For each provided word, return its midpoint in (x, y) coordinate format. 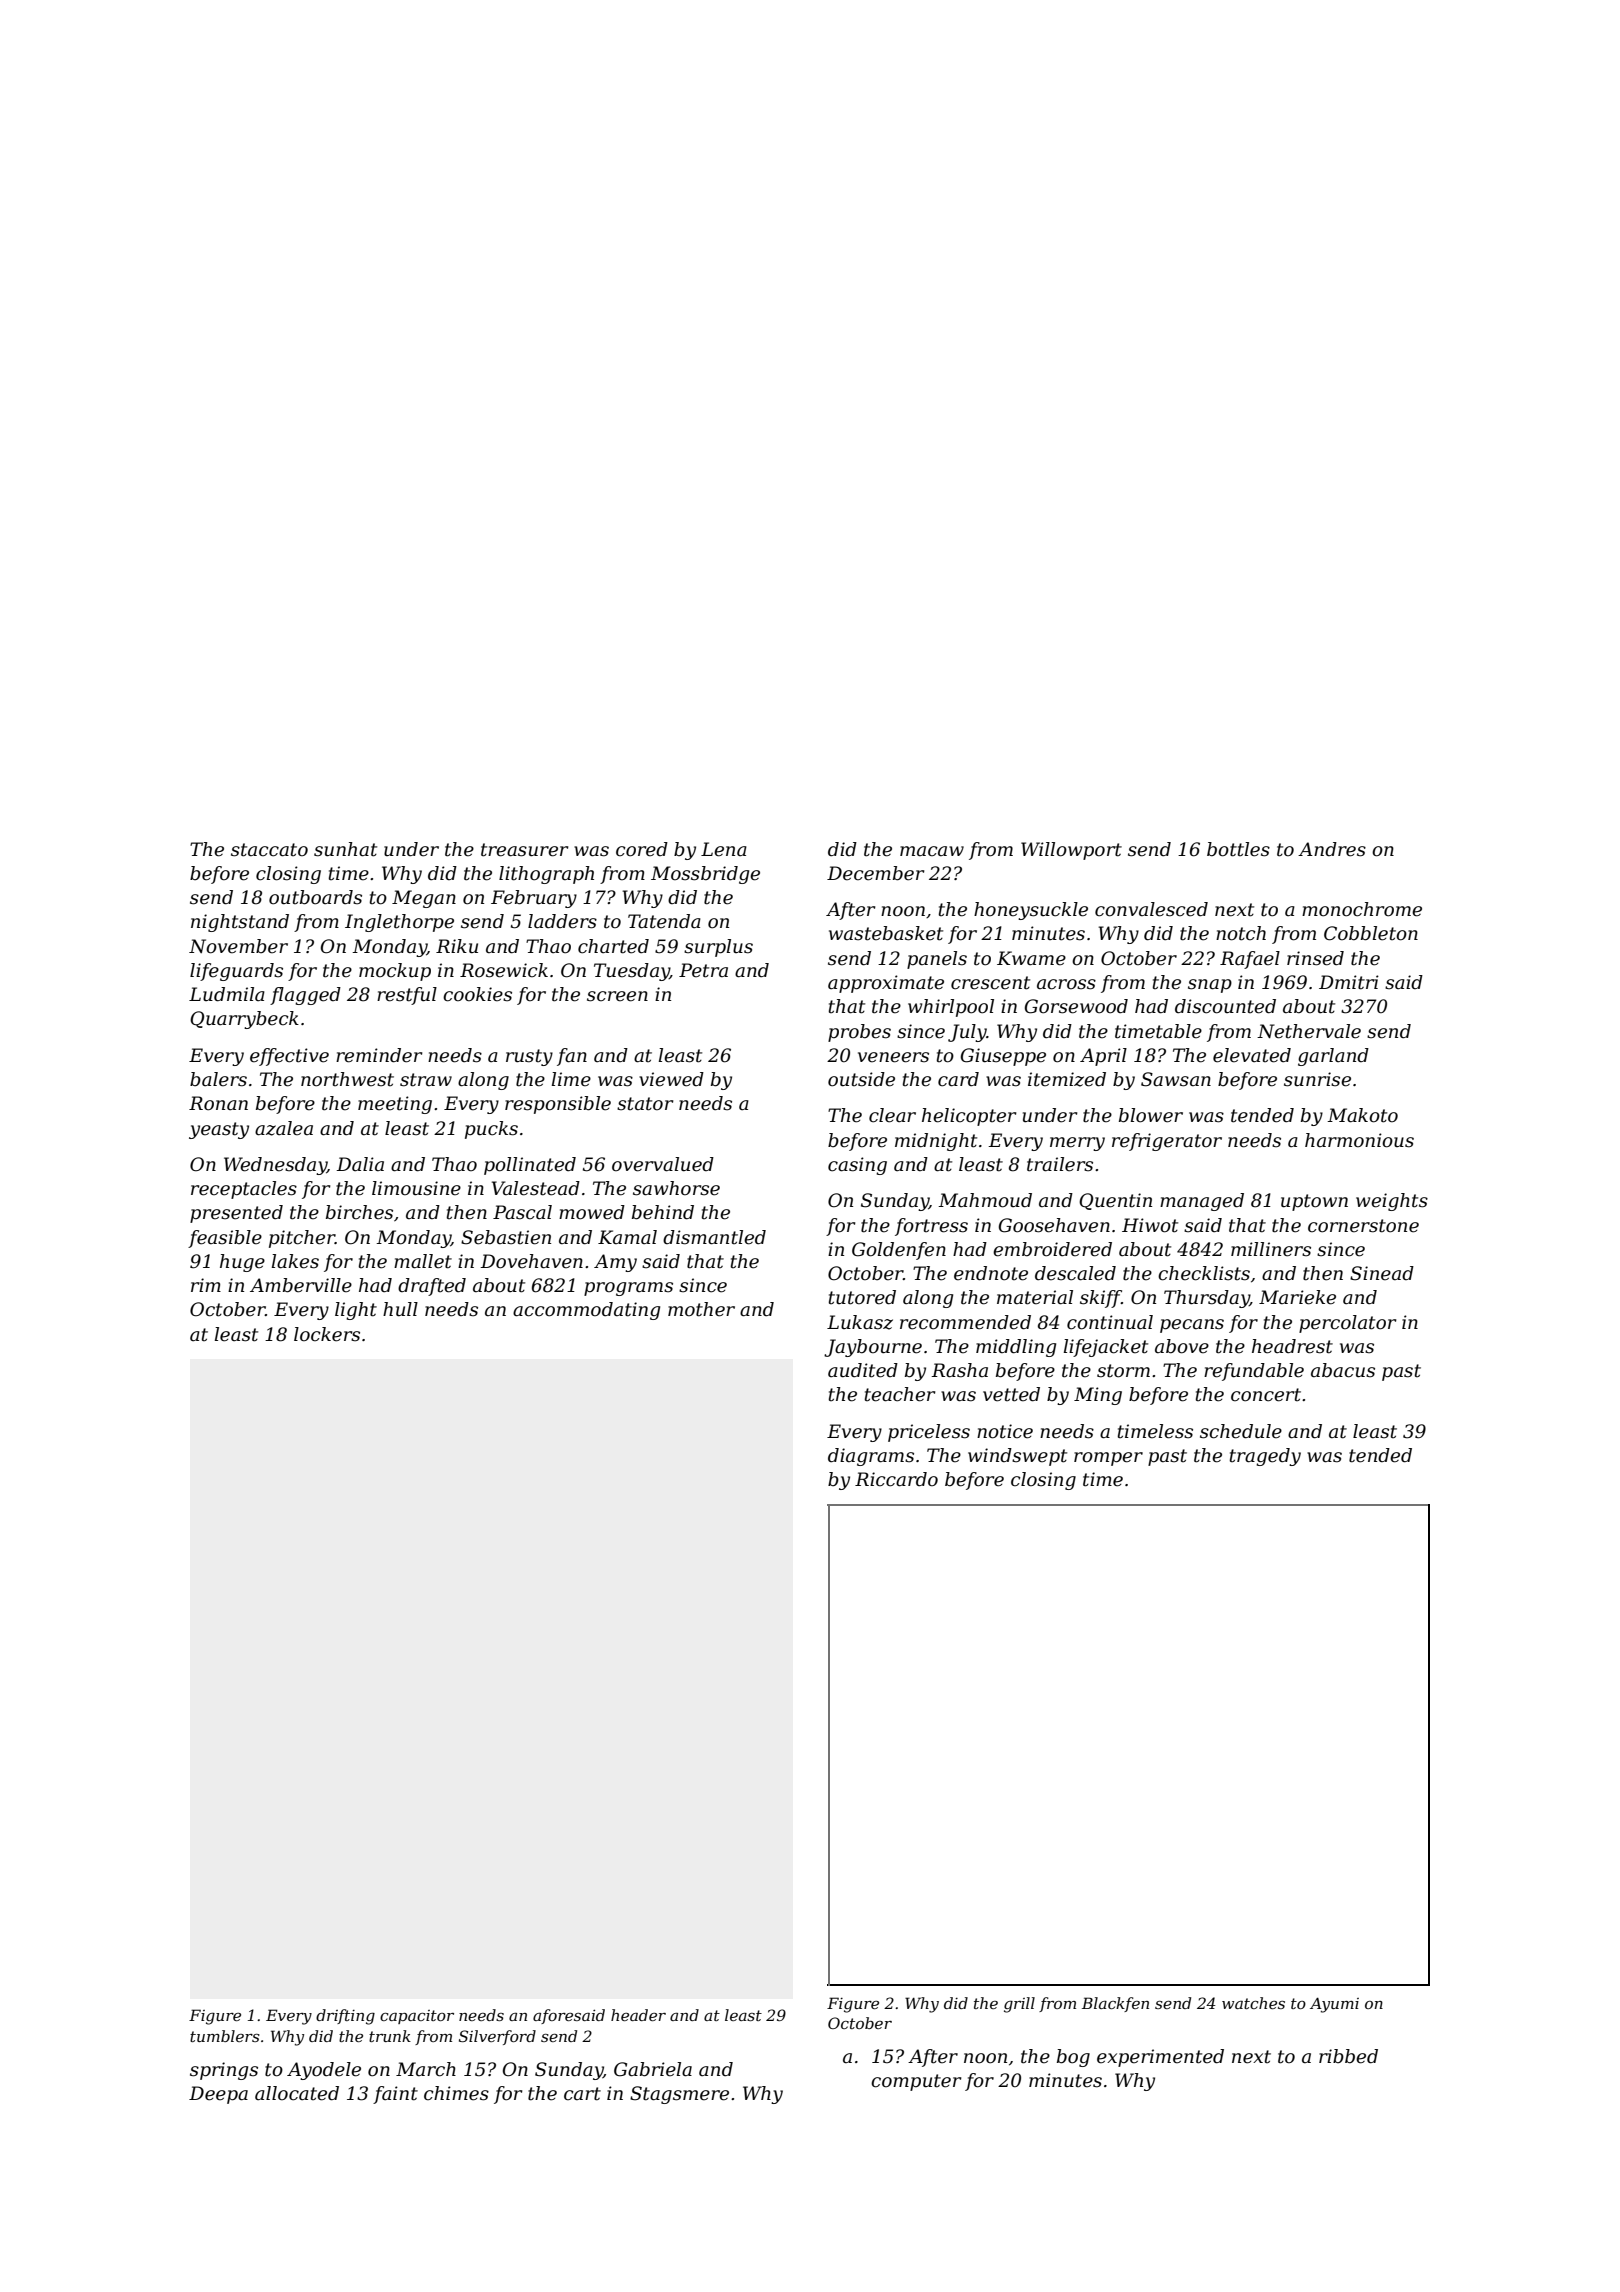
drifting (345, 2017)
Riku (457, 946)
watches (1253, 2003)
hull (400, 1309)
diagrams (871, 1457)
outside (861, 1079)
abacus (1343, 1370)
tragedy (1265, 1457)
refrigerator (1167, 1142)
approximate (886, 984)
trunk (390, 2036)
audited (863, 1370)
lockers (327, 1334)
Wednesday (275, 1166)
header (638, 2015)
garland (1333, 1057)
